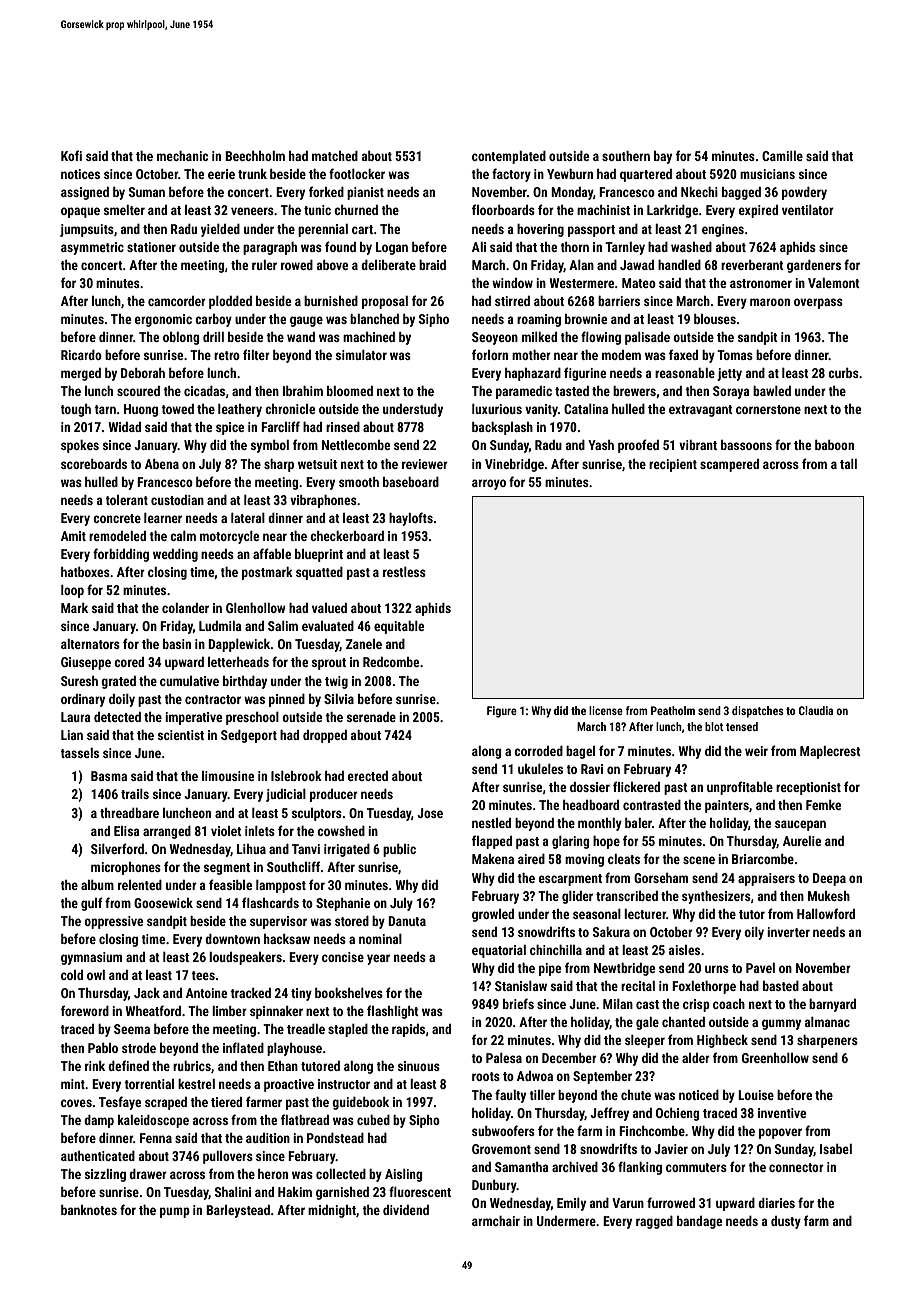  I want to click on armchair, so click(496, 1221).
